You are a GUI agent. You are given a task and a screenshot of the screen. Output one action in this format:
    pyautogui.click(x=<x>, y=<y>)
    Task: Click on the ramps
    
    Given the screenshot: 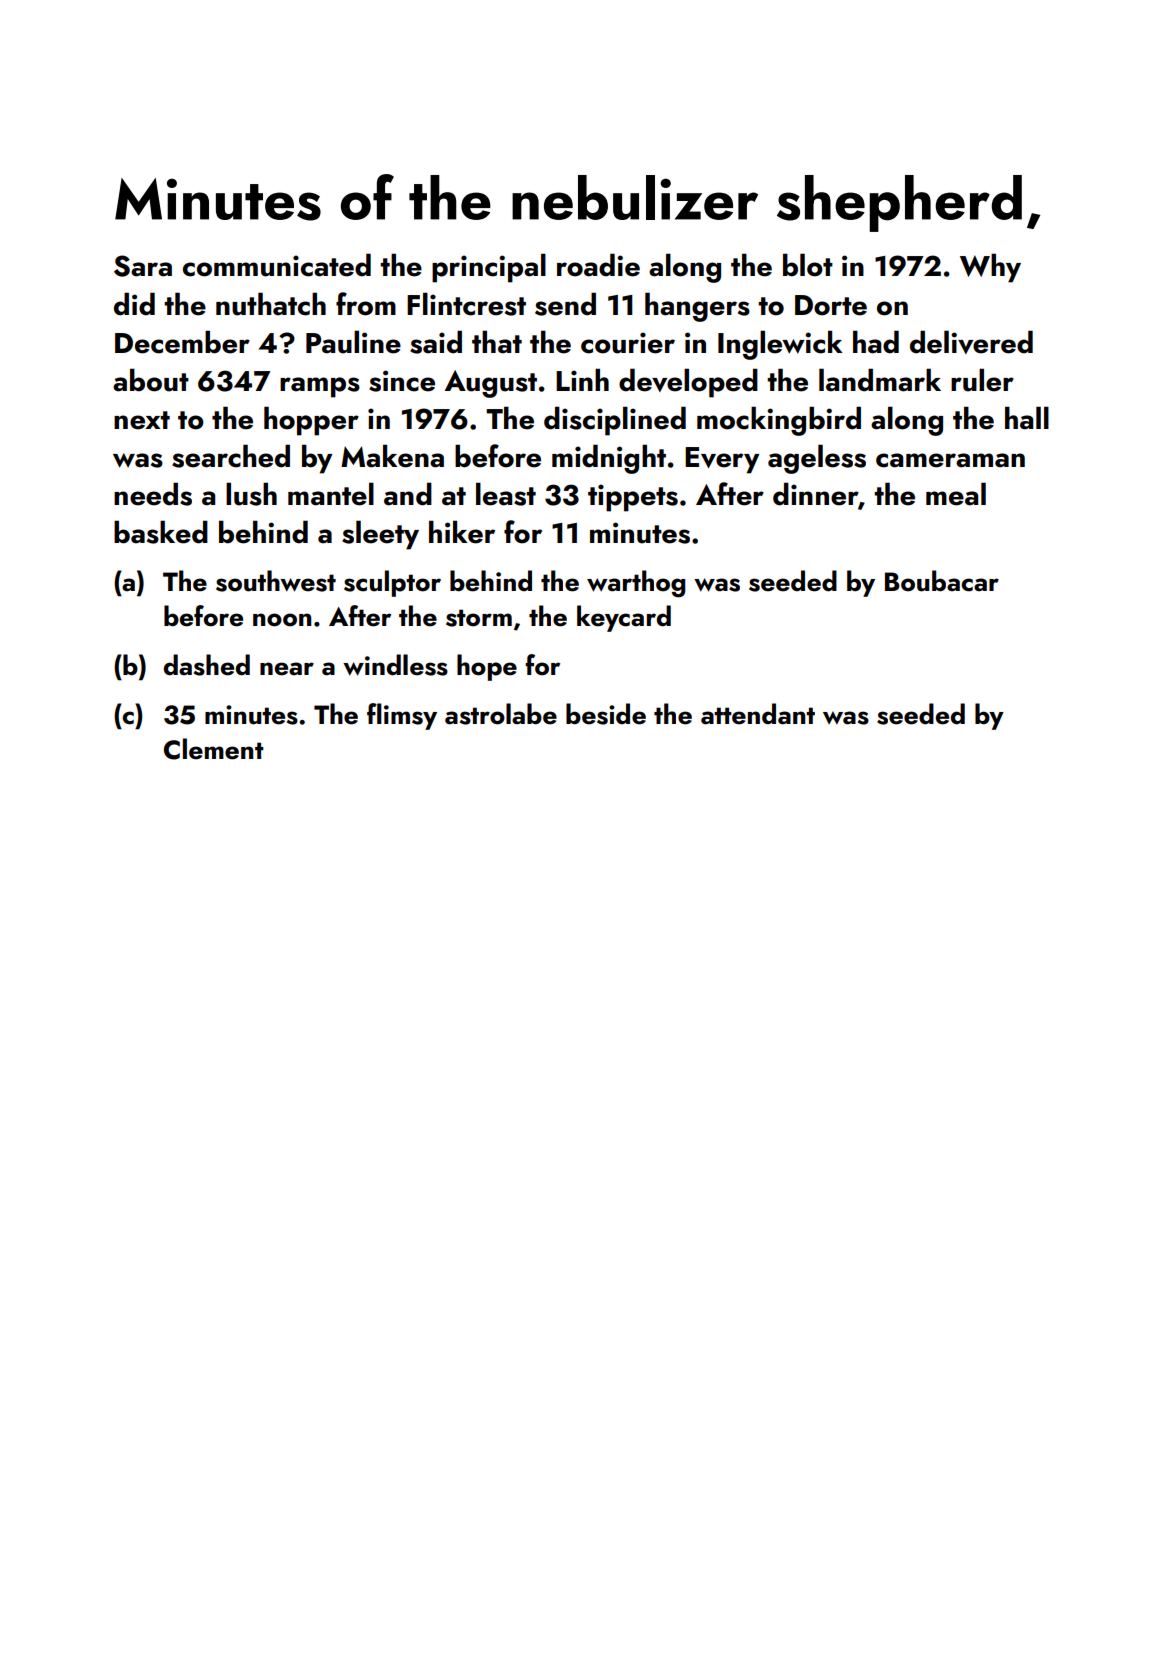 What is the action you would take?
    pyautogui.click(x=320, y=387)
